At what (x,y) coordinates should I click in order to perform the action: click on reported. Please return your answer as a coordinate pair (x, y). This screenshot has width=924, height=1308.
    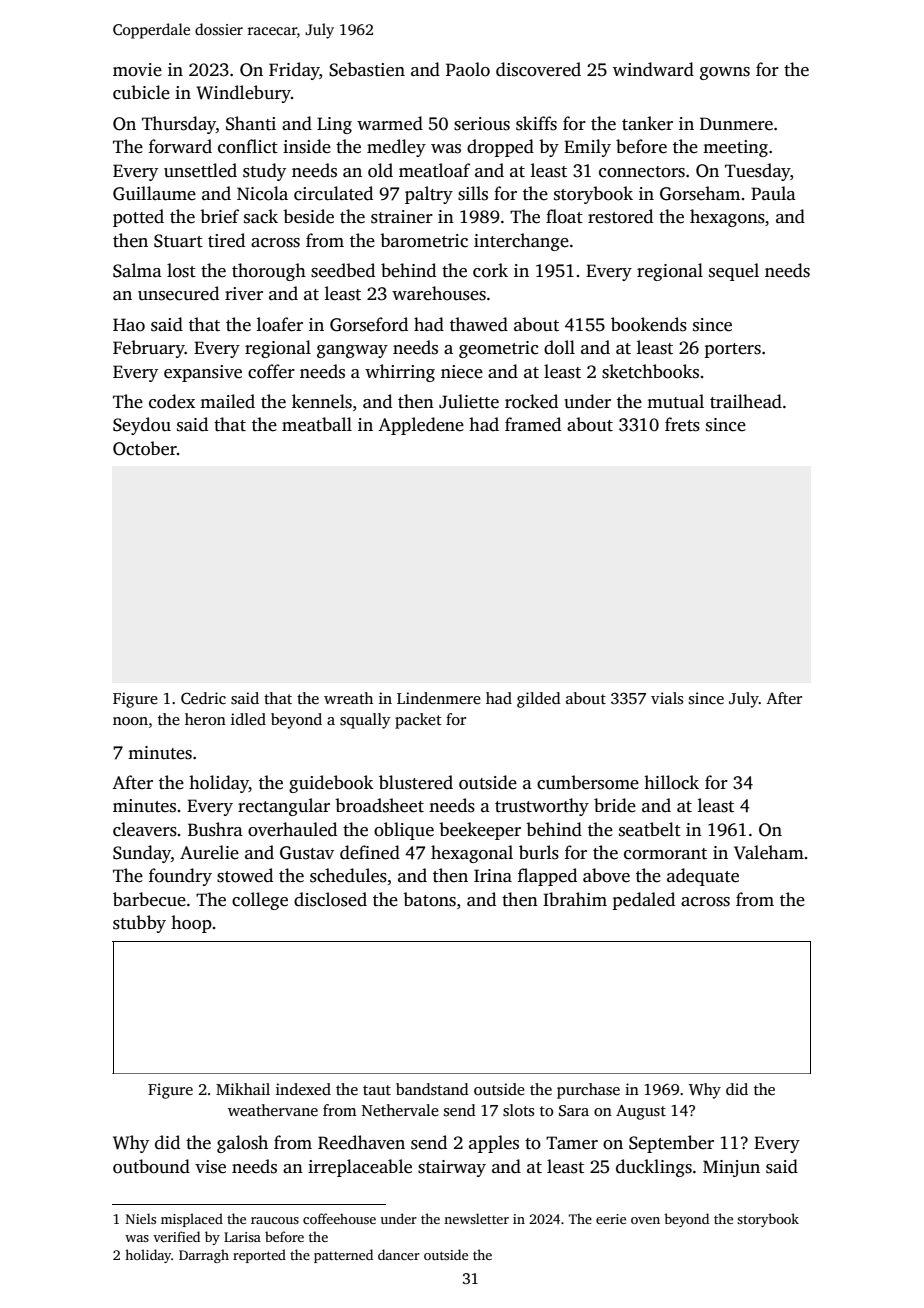
    Looking at the image, I should click on (259, 1256).
